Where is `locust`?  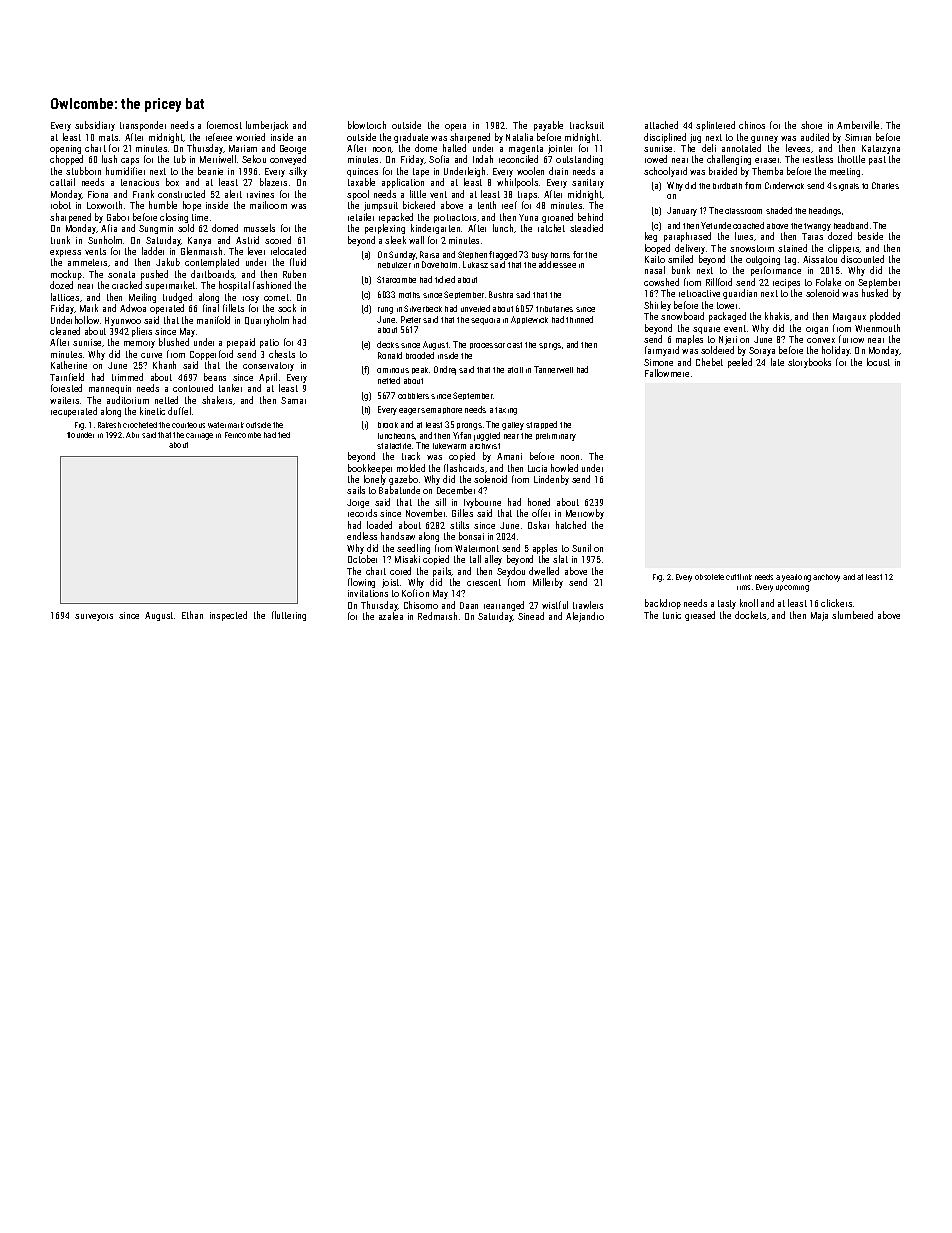 locust is located at coordinates (878, 362).
